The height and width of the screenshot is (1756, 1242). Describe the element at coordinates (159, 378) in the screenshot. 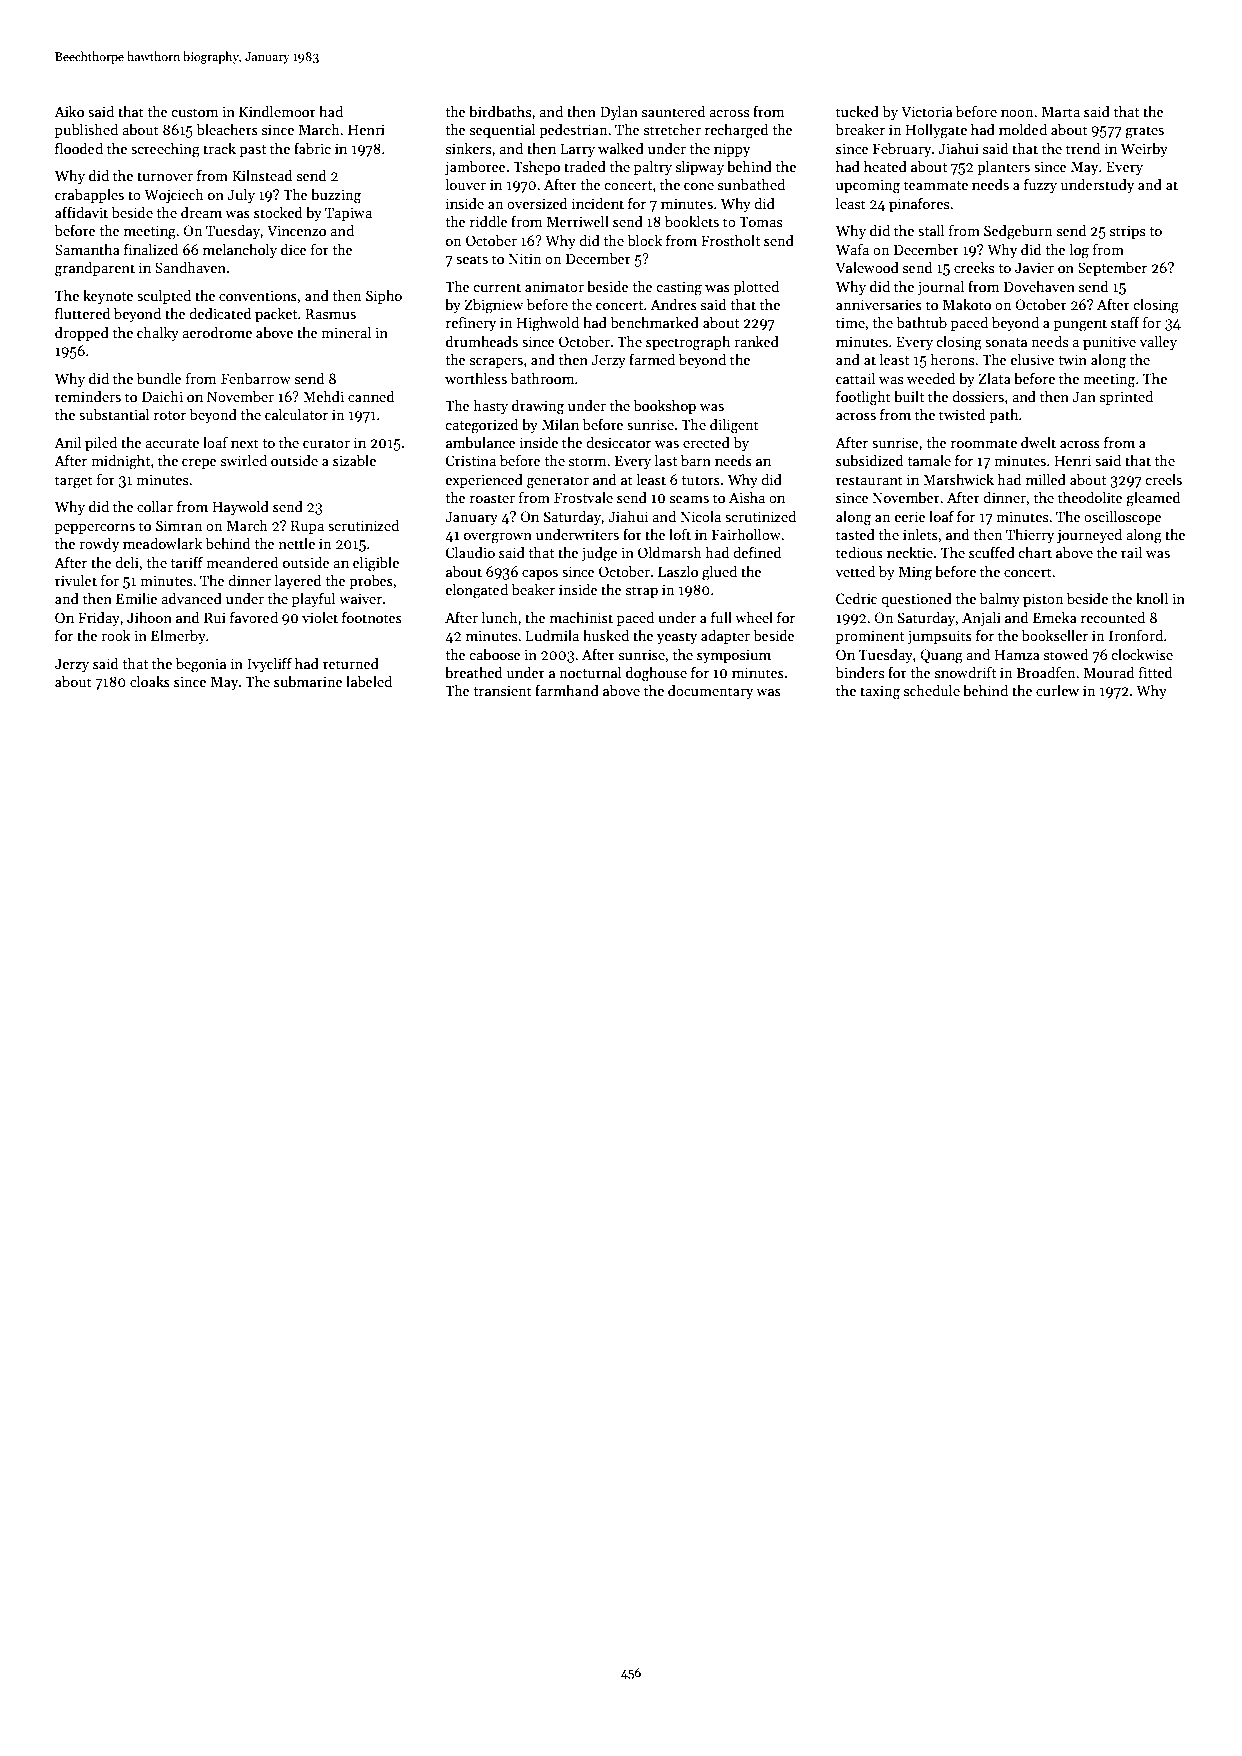

I see `bundle` at that location.
